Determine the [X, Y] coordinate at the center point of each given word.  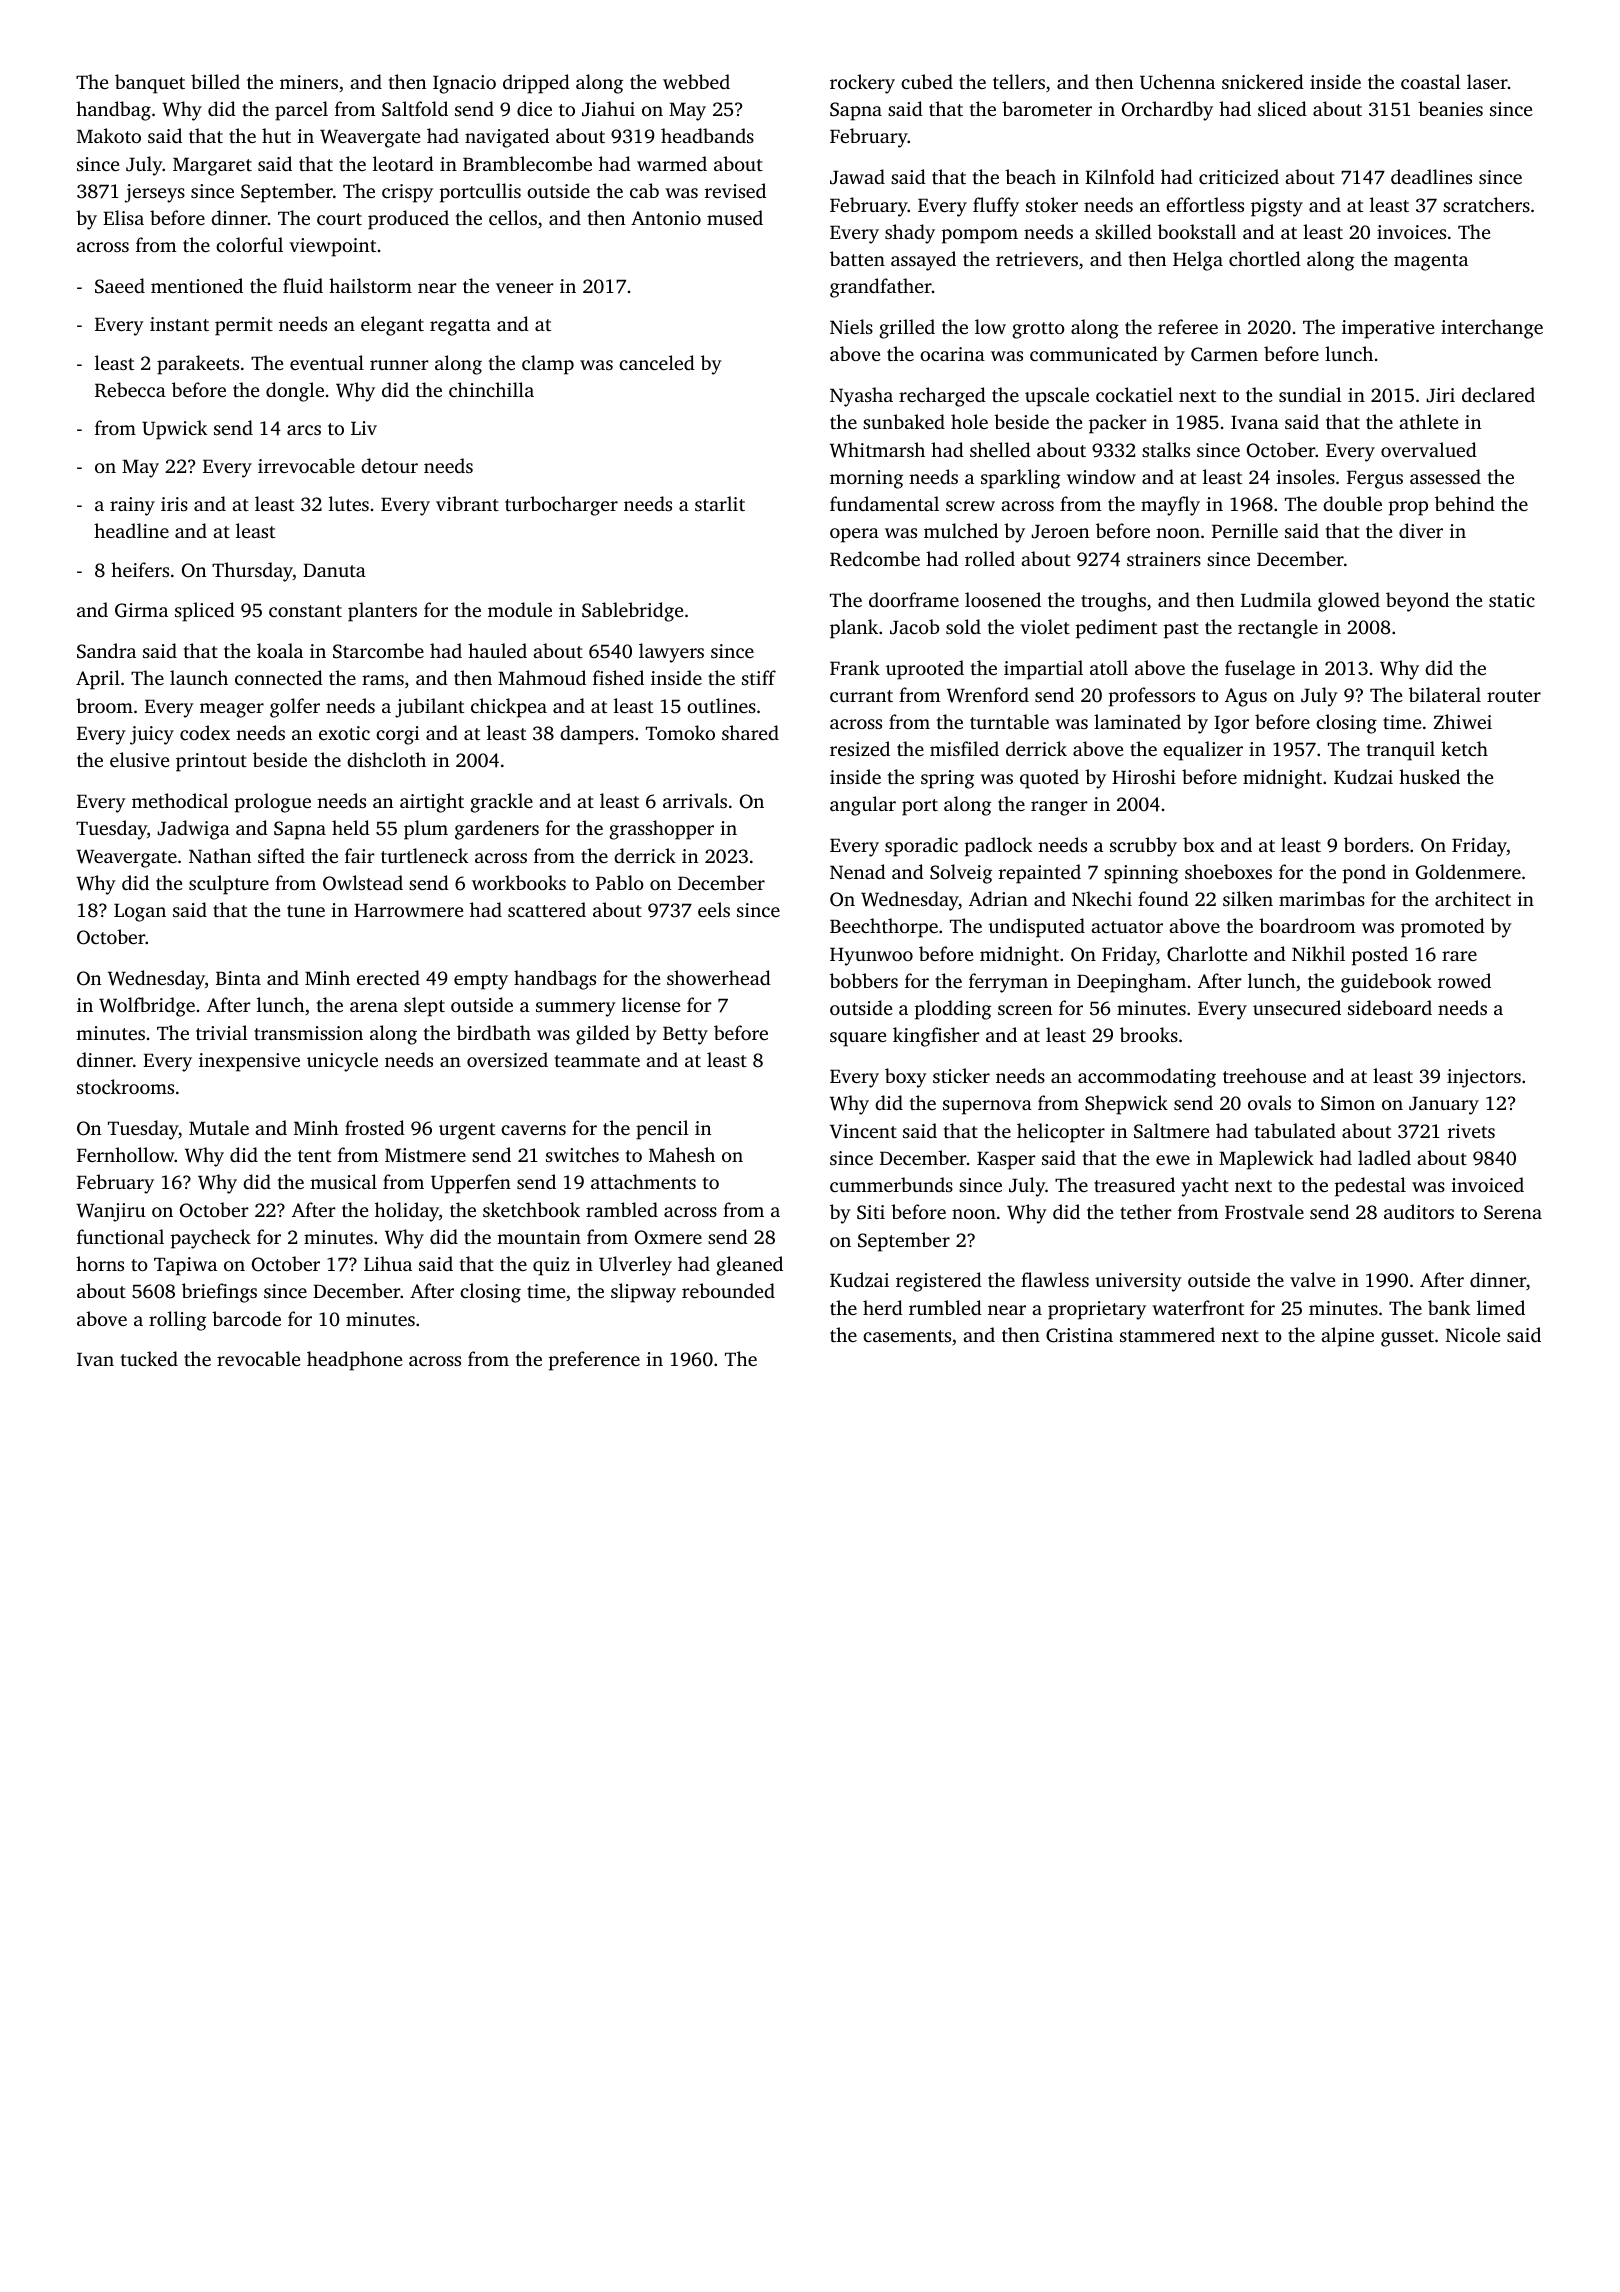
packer [1118, 424]
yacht [1205, 1187]
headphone [355, 1361]
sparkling [1020, 479]
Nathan [220, 855]
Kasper [1006, 1160]
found [1163, 898]
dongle [295, 392]
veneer [525, 288]
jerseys [154, 193]
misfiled [964, 748]
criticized [1239, 176]
